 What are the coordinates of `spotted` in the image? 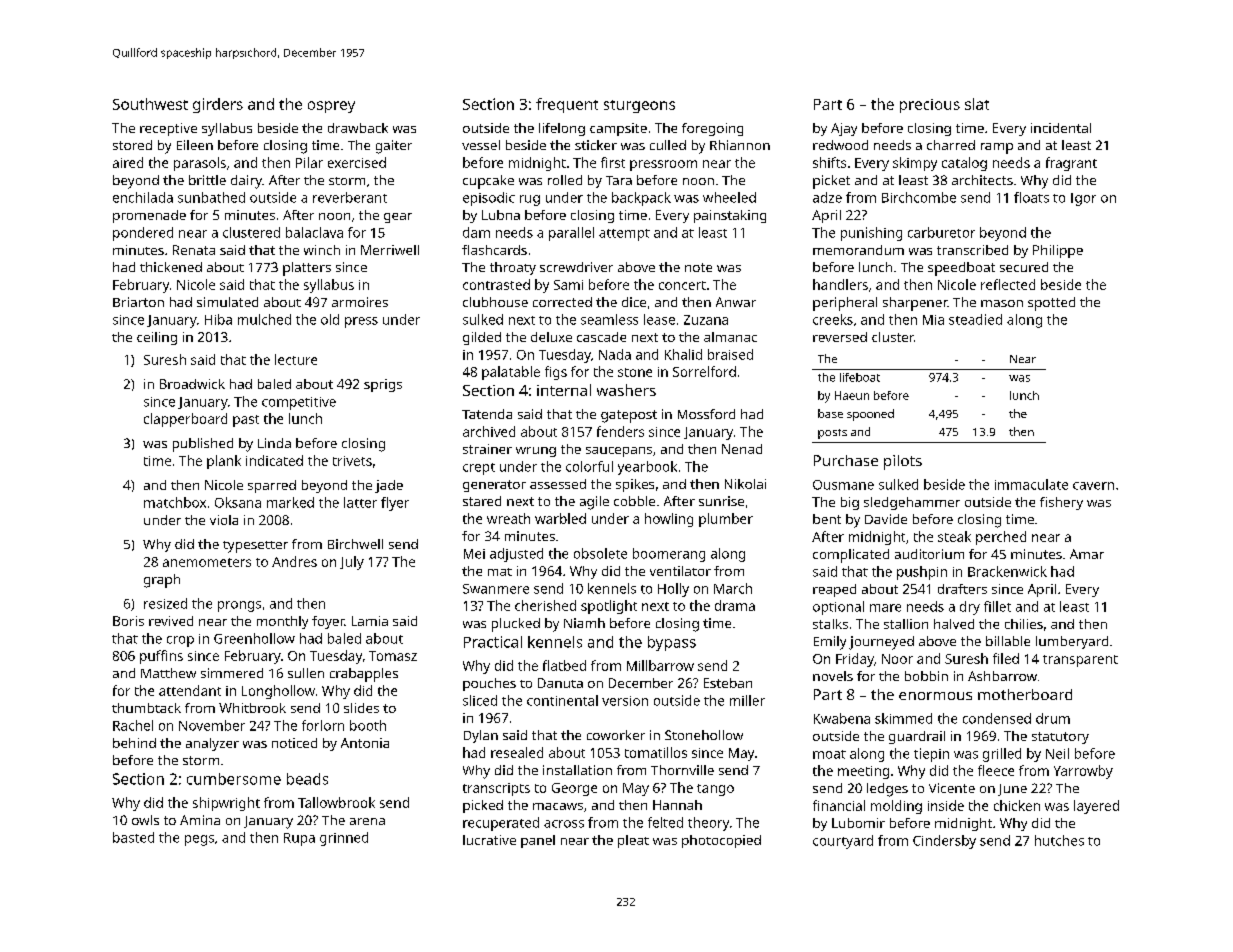 It's located at (1051, 304).
